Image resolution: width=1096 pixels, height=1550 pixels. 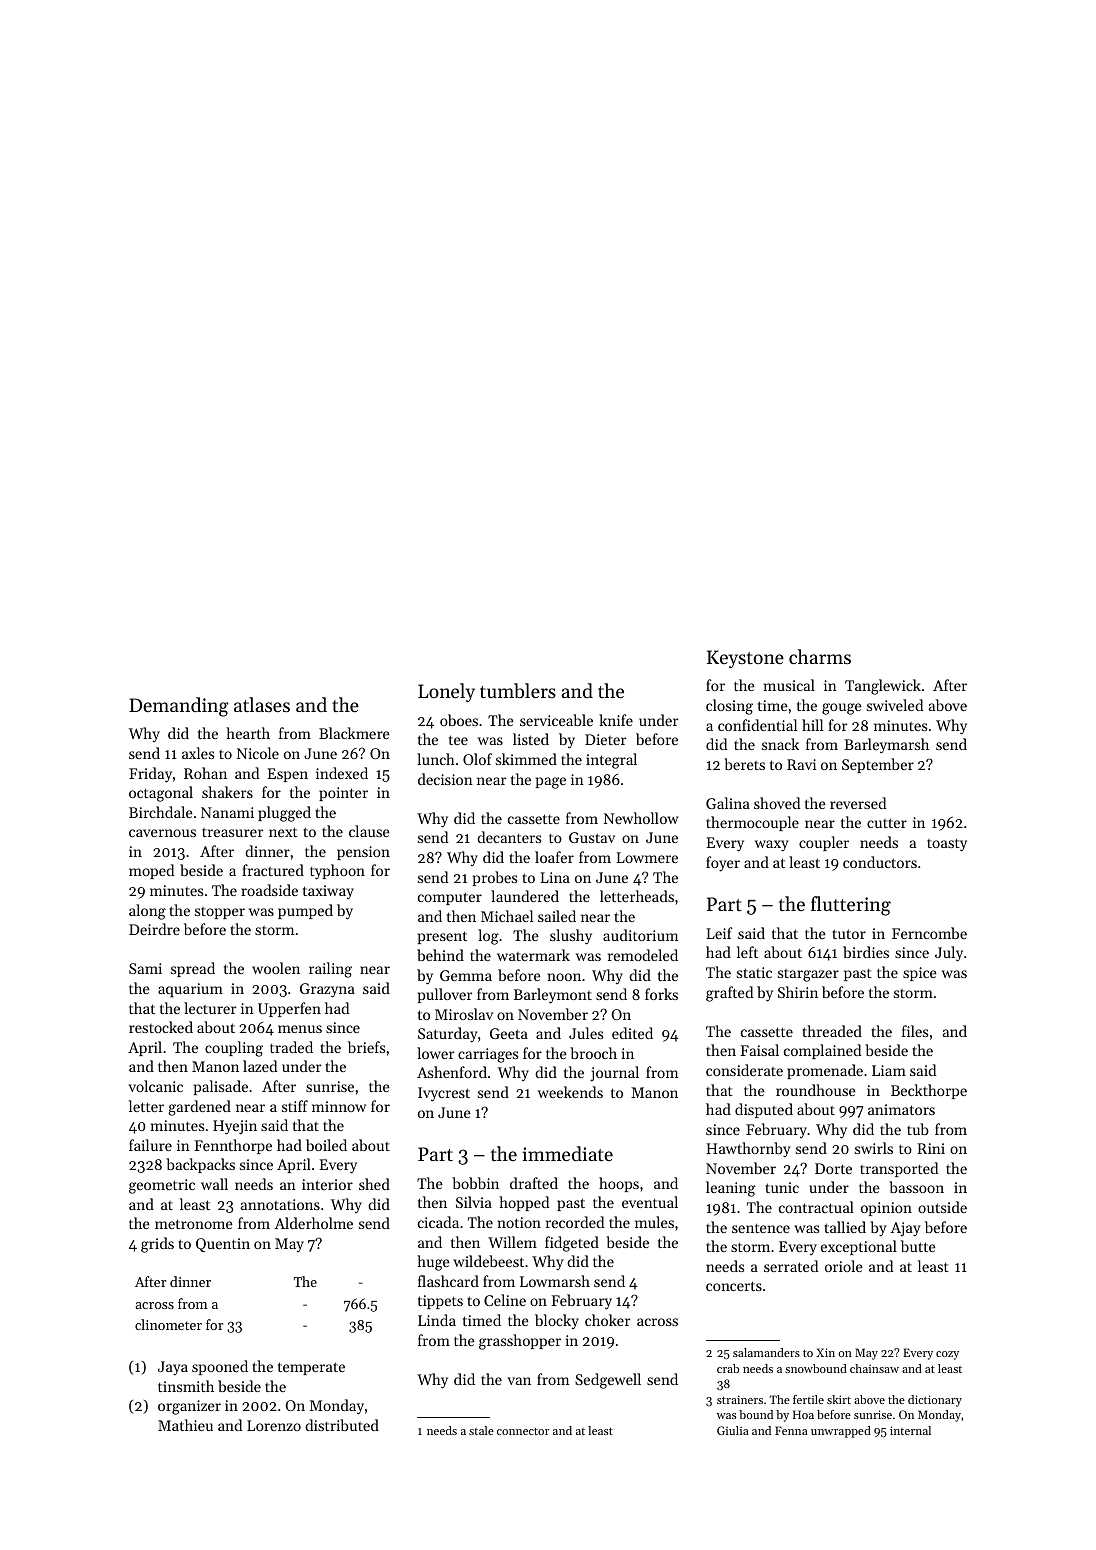 I want to click on temperate, so click(x=311, y=1368).
